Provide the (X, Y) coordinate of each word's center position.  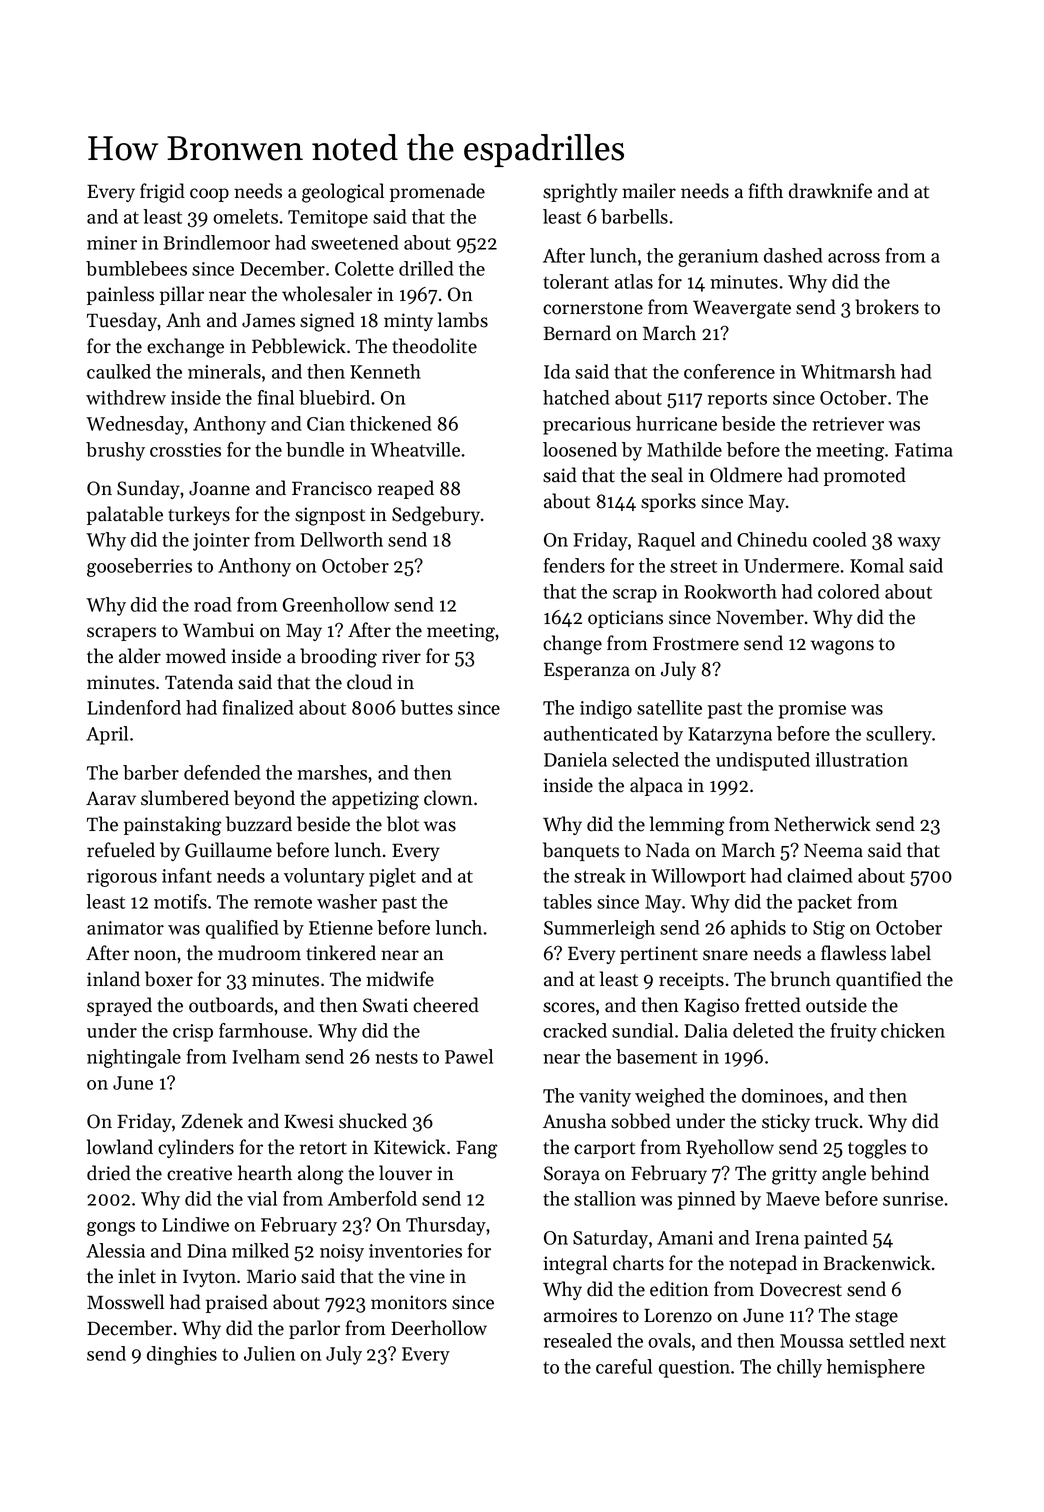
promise (812, 710)
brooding (338, 658)
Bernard (577, 333)
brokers (887, 307)
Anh (183, 319)
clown (448, 798)
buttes (427, 707)
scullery (899, 735)
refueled (121, 850)
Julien (269, 1353)
